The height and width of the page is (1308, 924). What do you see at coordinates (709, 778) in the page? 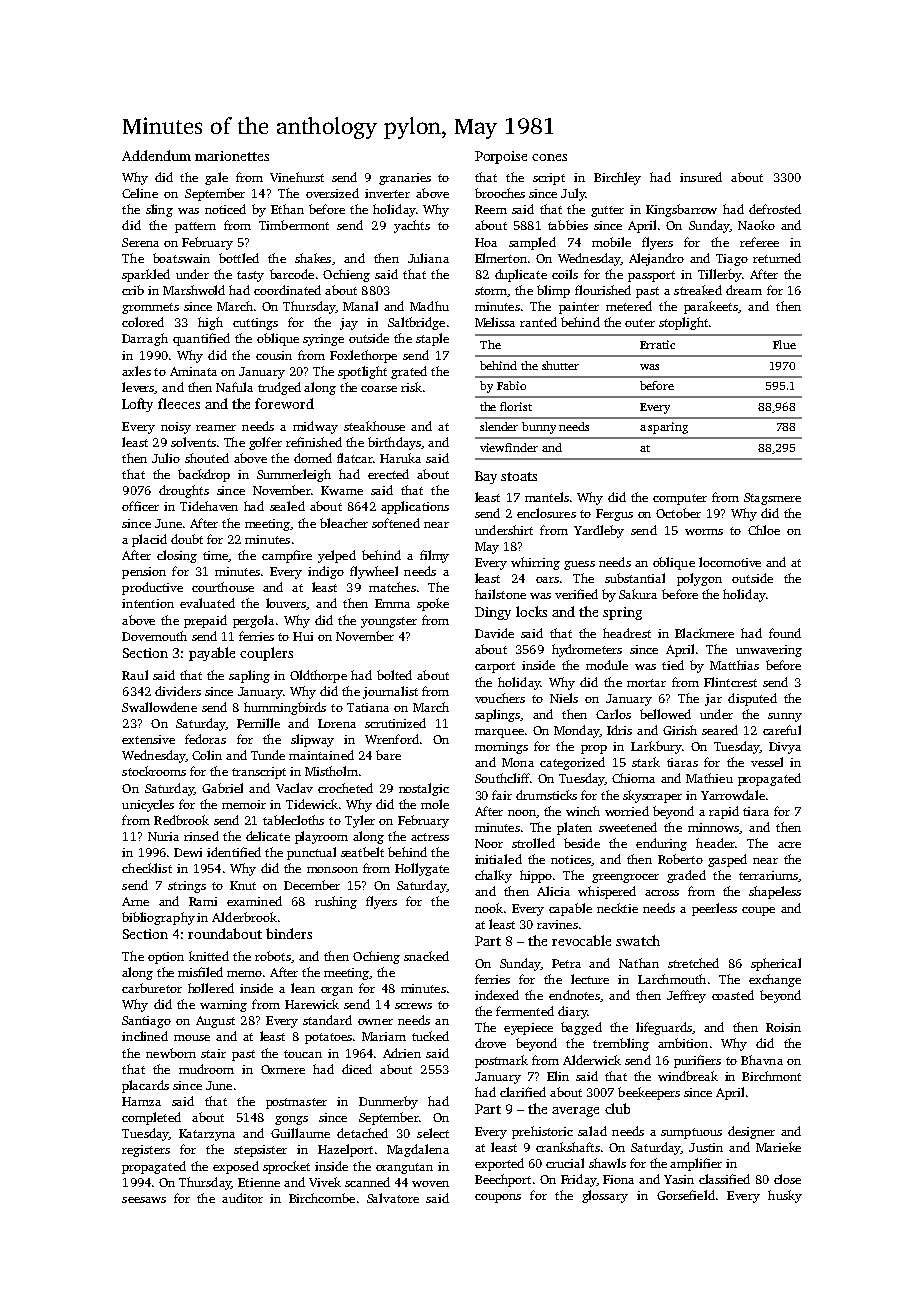
I see `Mathieu` at bounding box center [709, 778].
